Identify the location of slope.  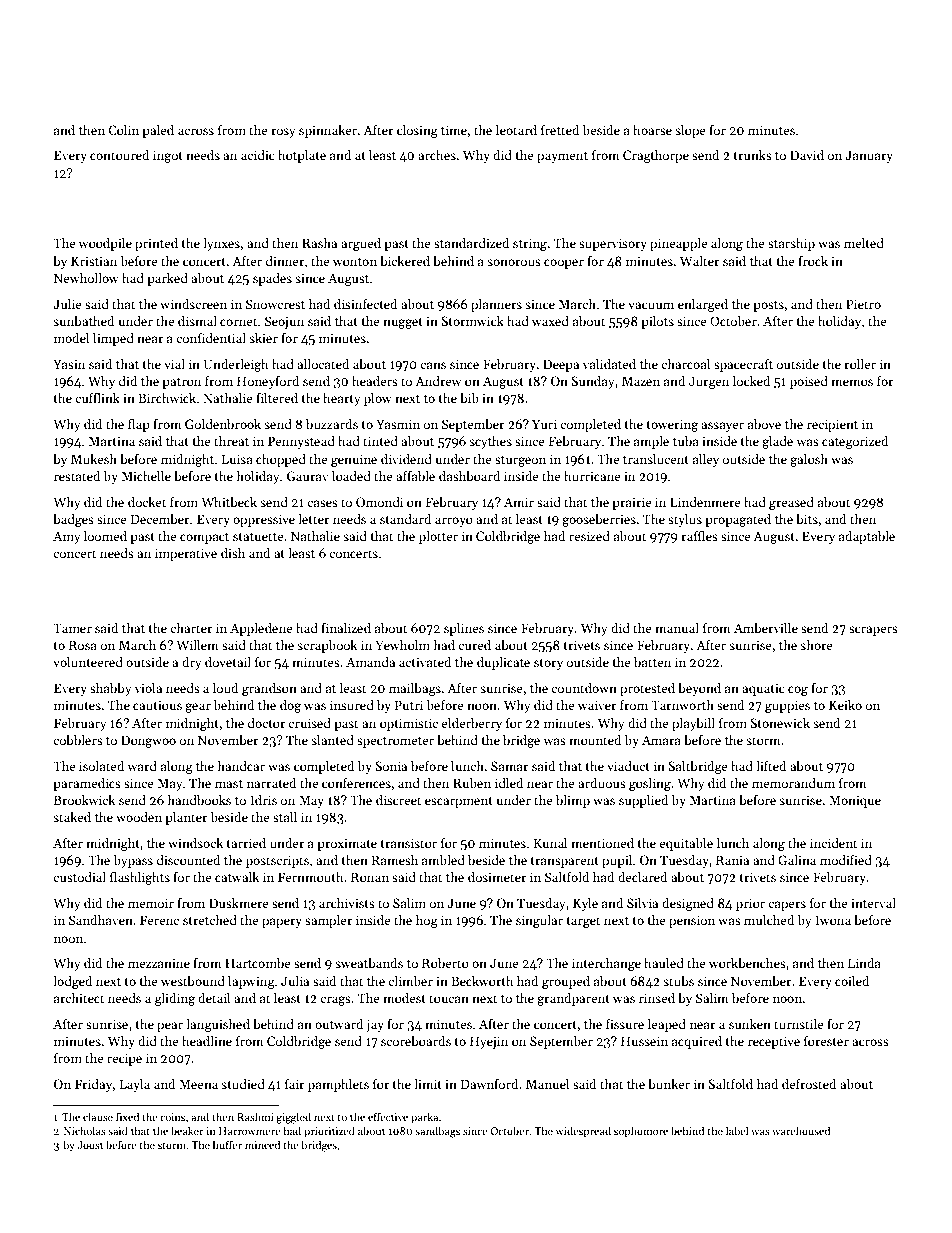
(690, 131).
